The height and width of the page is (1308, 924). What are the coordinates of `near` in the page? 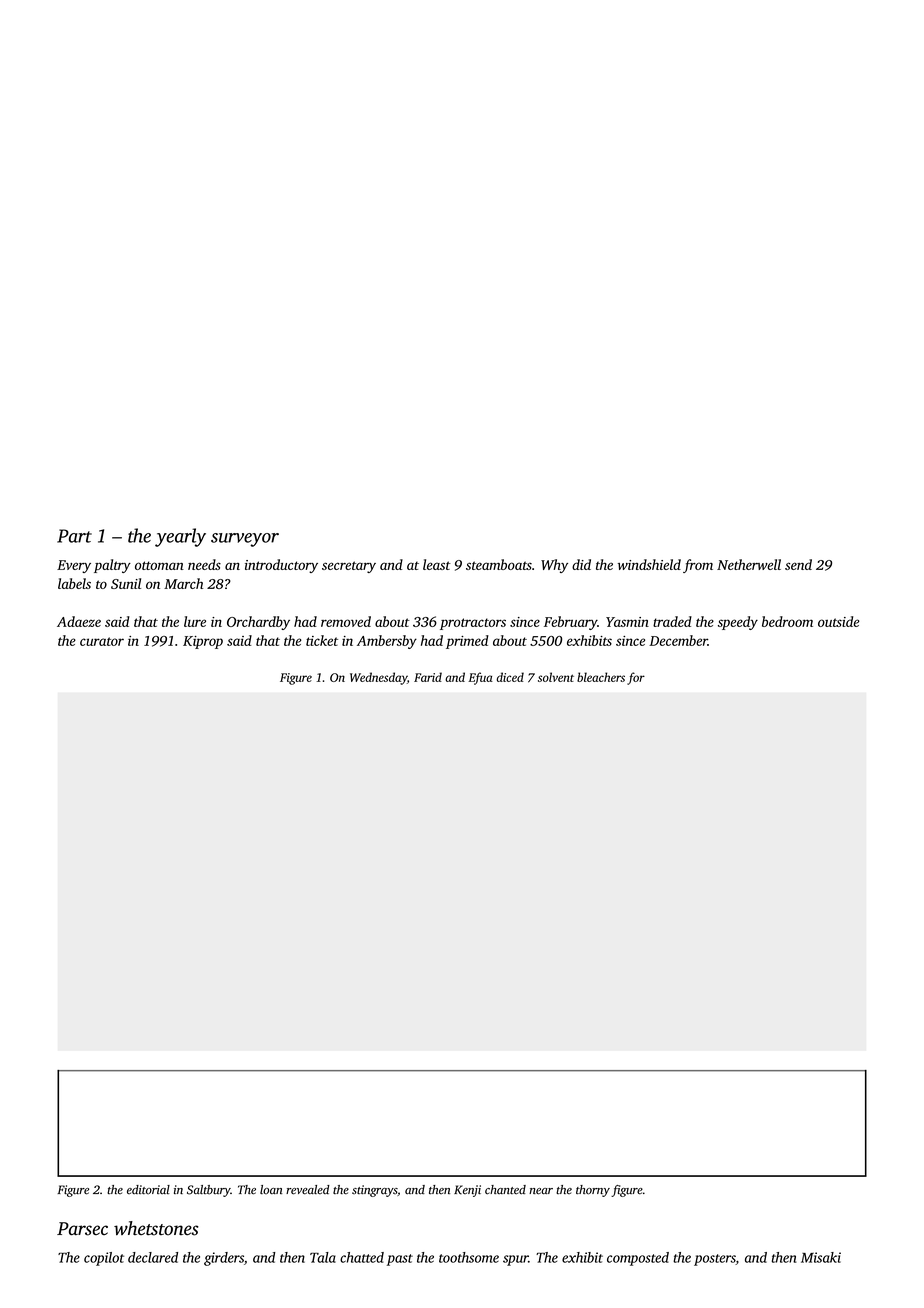 It's located at (541, 1191).
